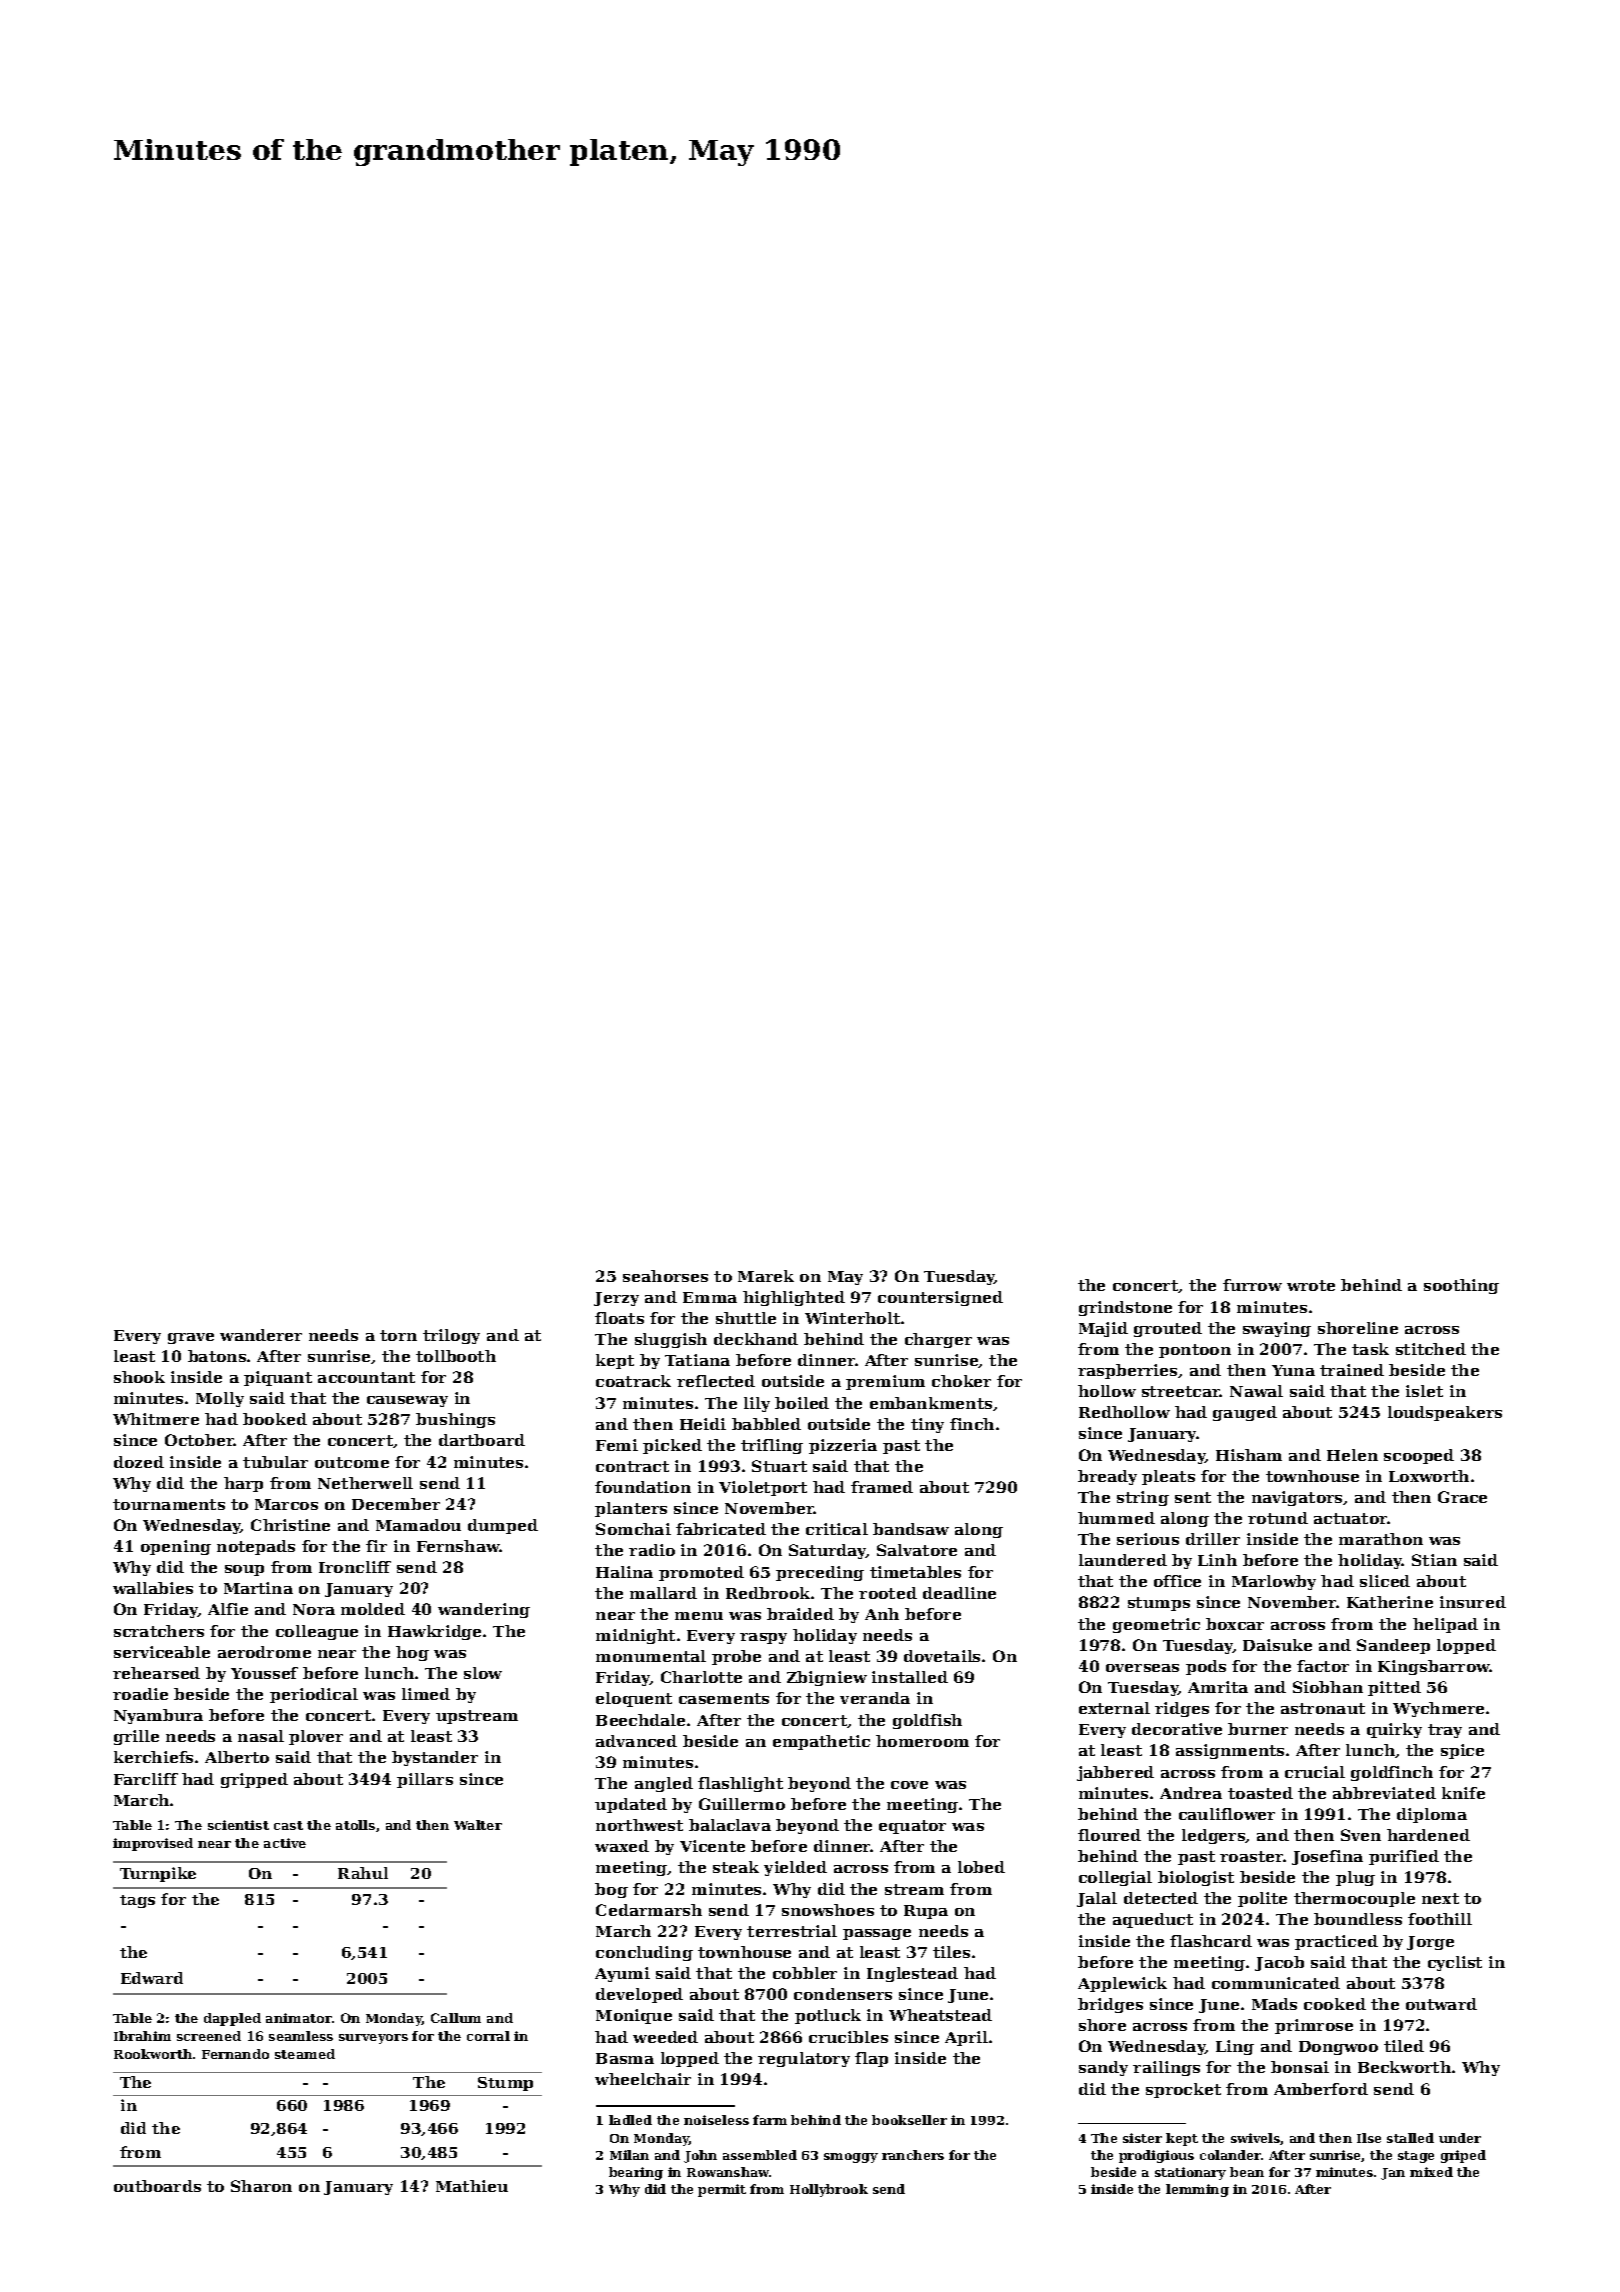 This screenshot has height=2292, width=1620. What do you see at coordinates (398, 1335) in the screenshot?
I see `torn` at bounding box center [398, 1335].
